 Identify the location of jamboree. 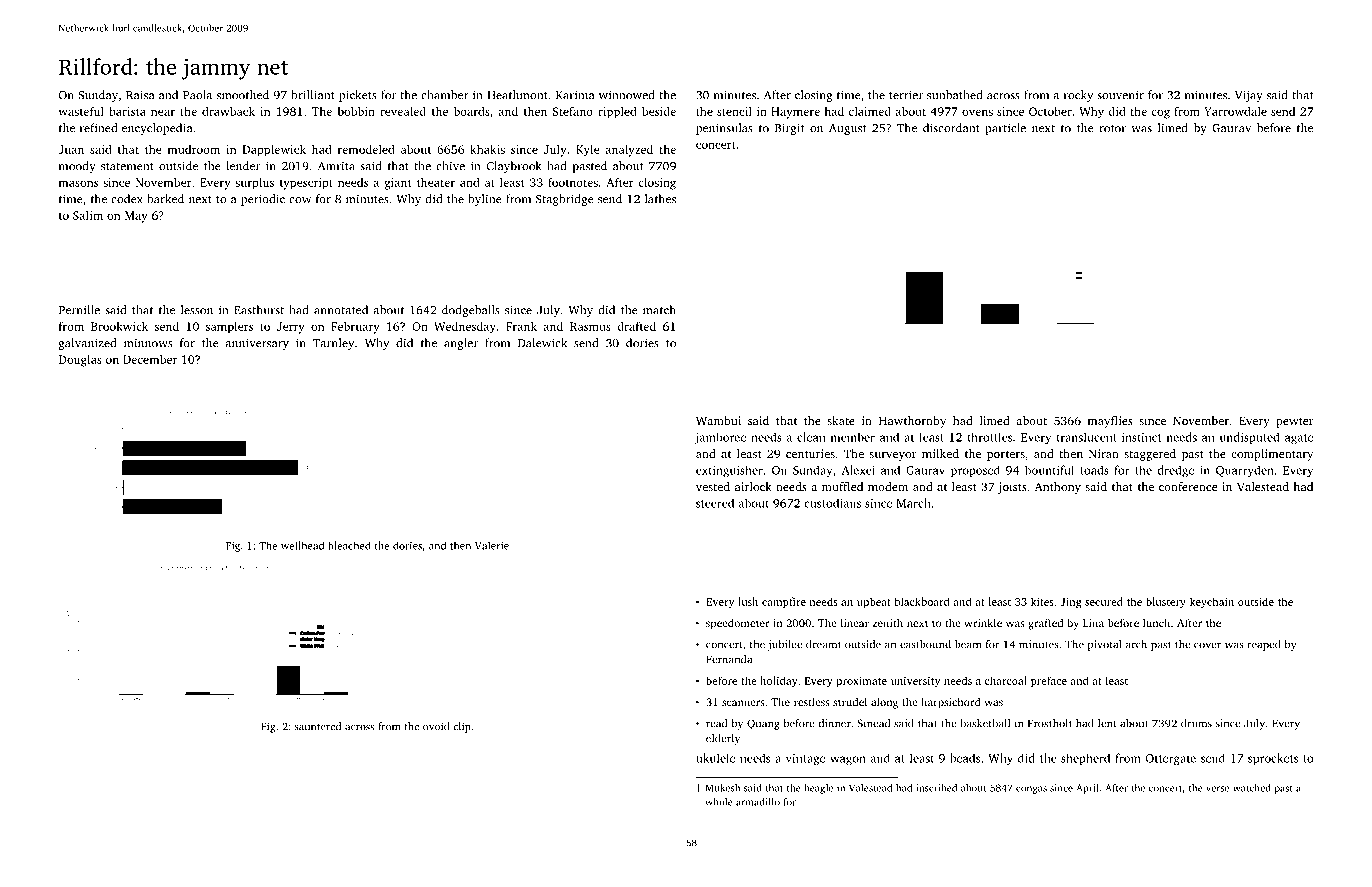
(720, 438).
